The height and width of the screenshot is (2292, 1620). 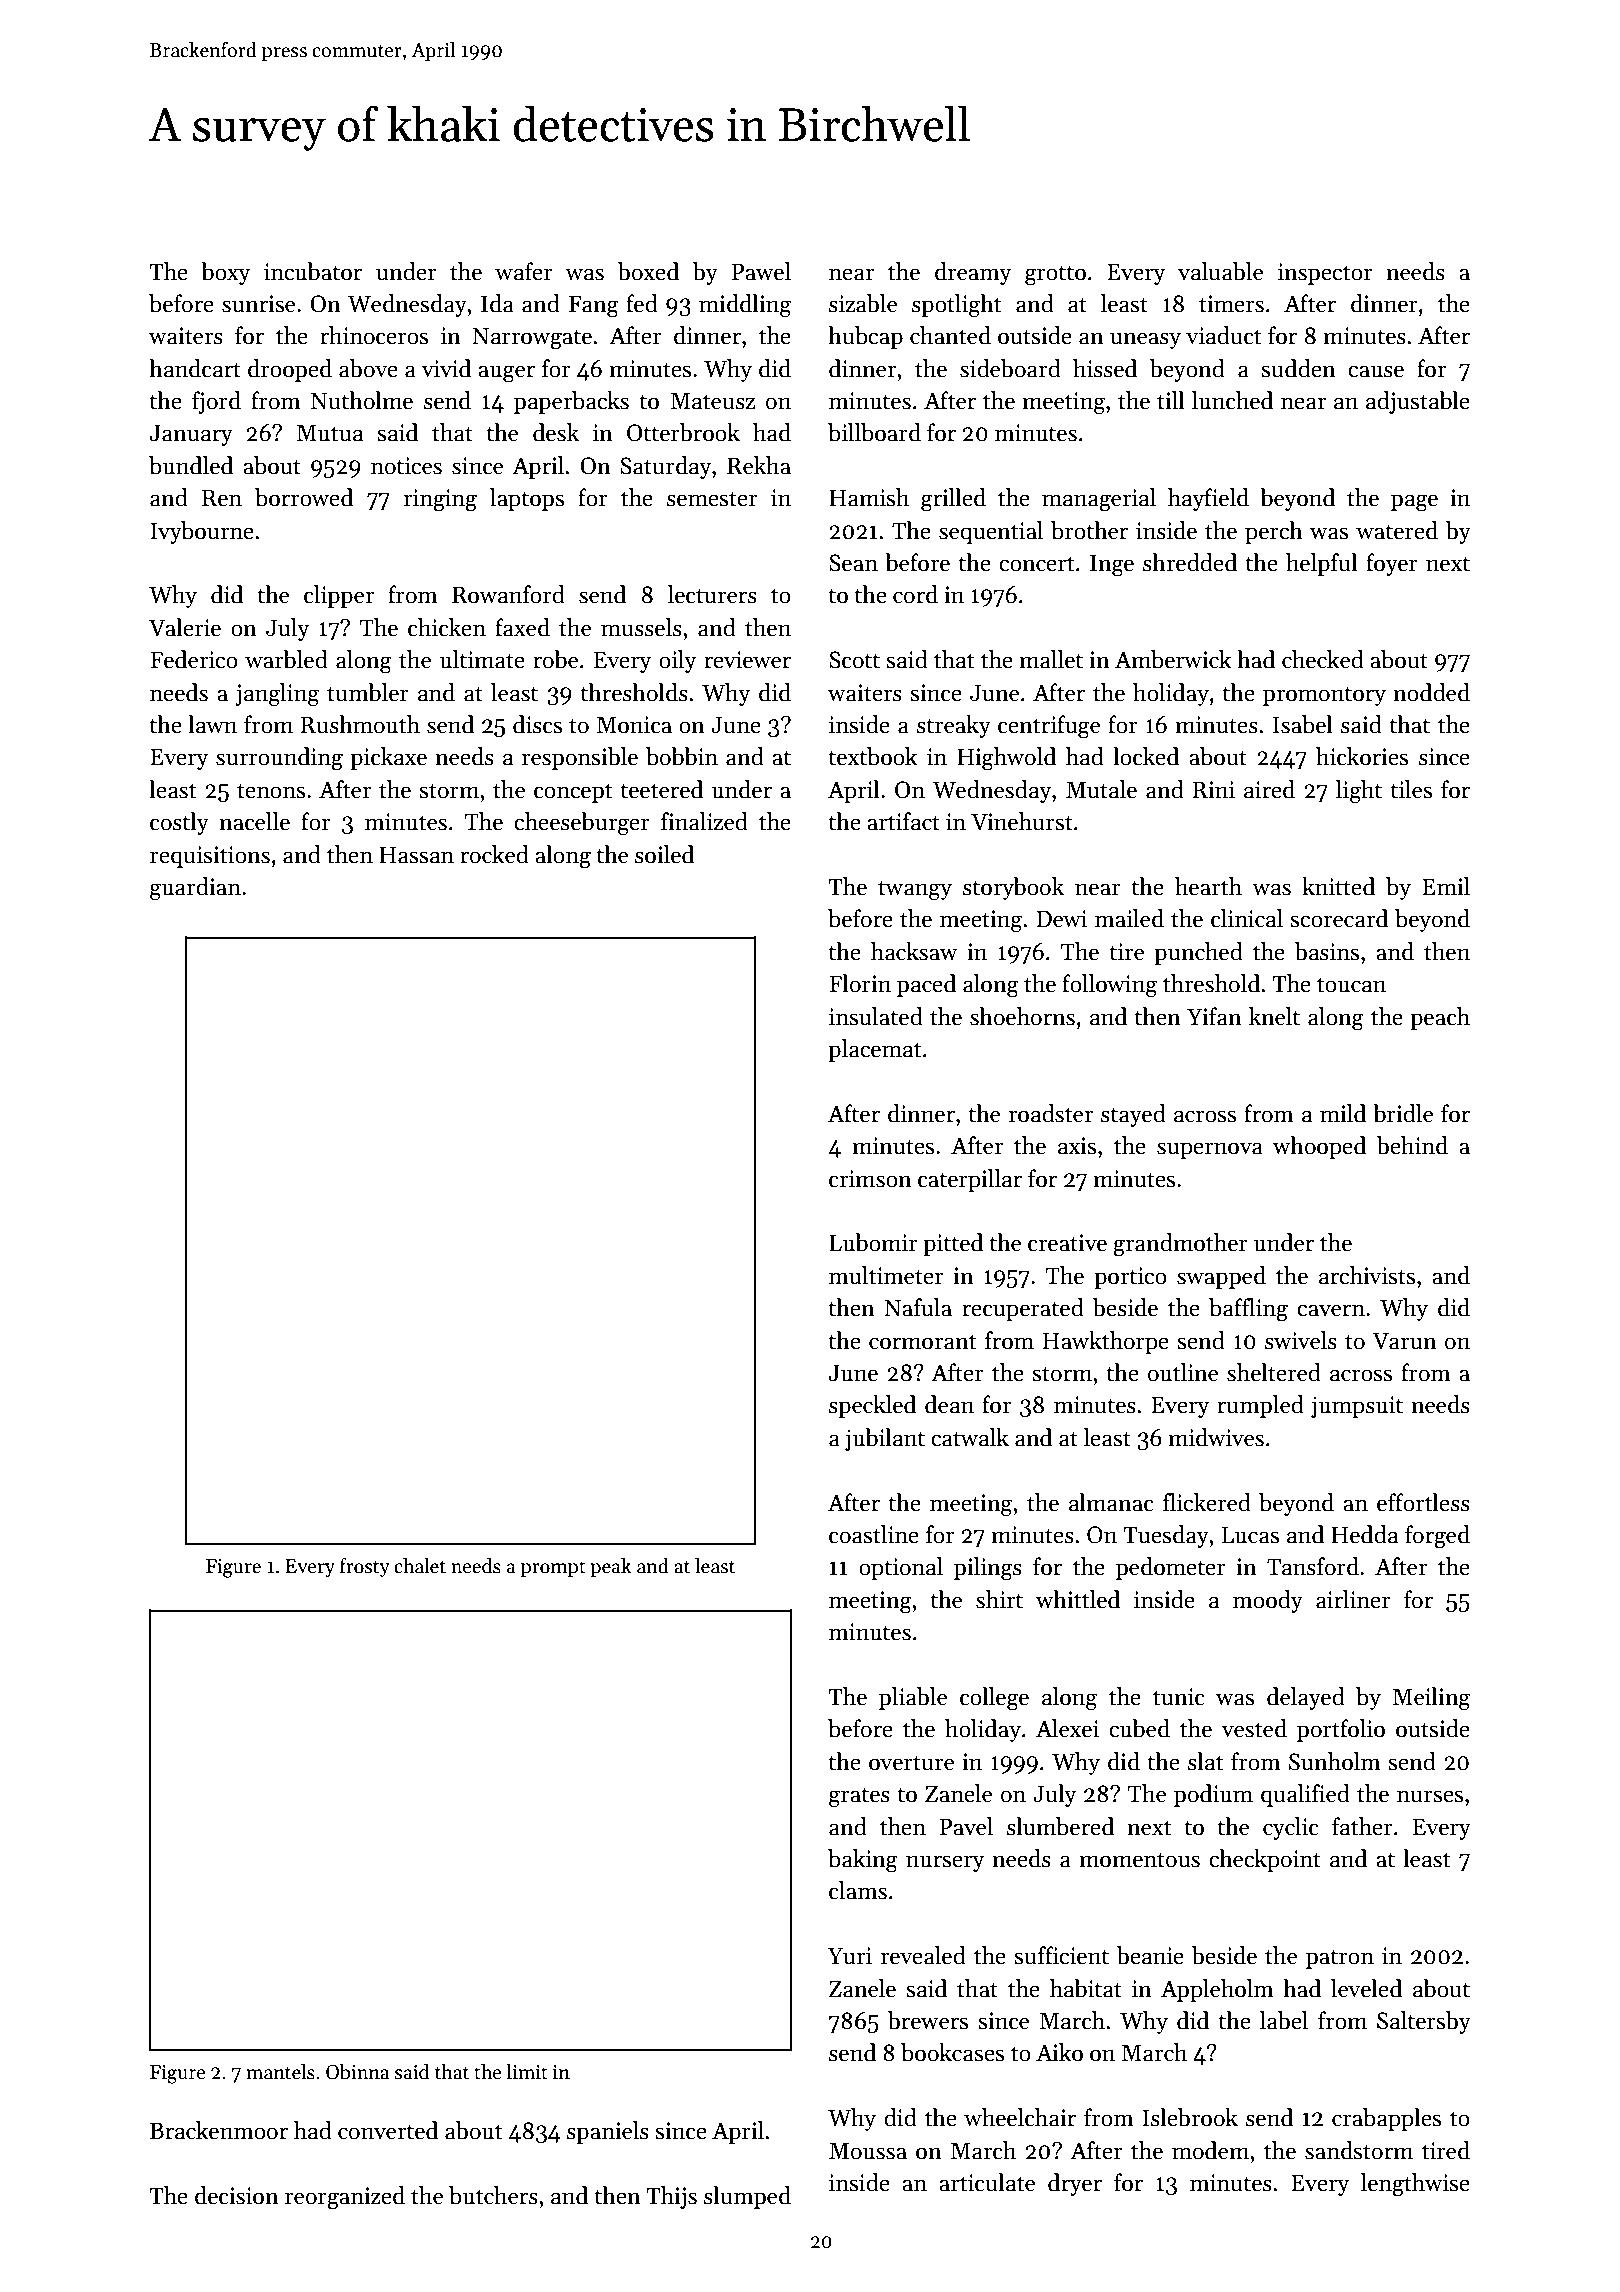 I want to click on limit, so click(x=527, y=2072).
